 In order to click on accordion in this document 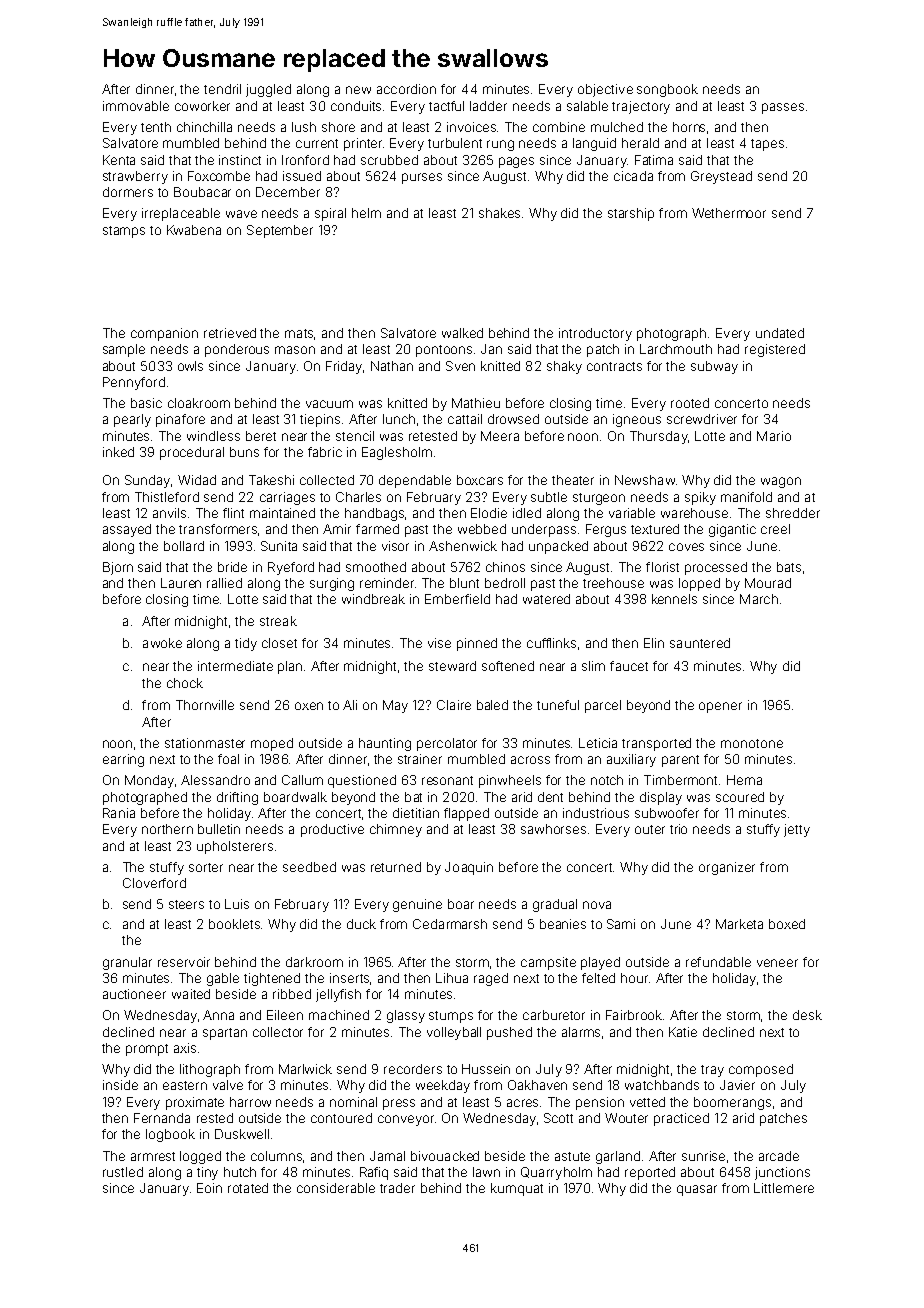, I will do `click(406, 89)`.
